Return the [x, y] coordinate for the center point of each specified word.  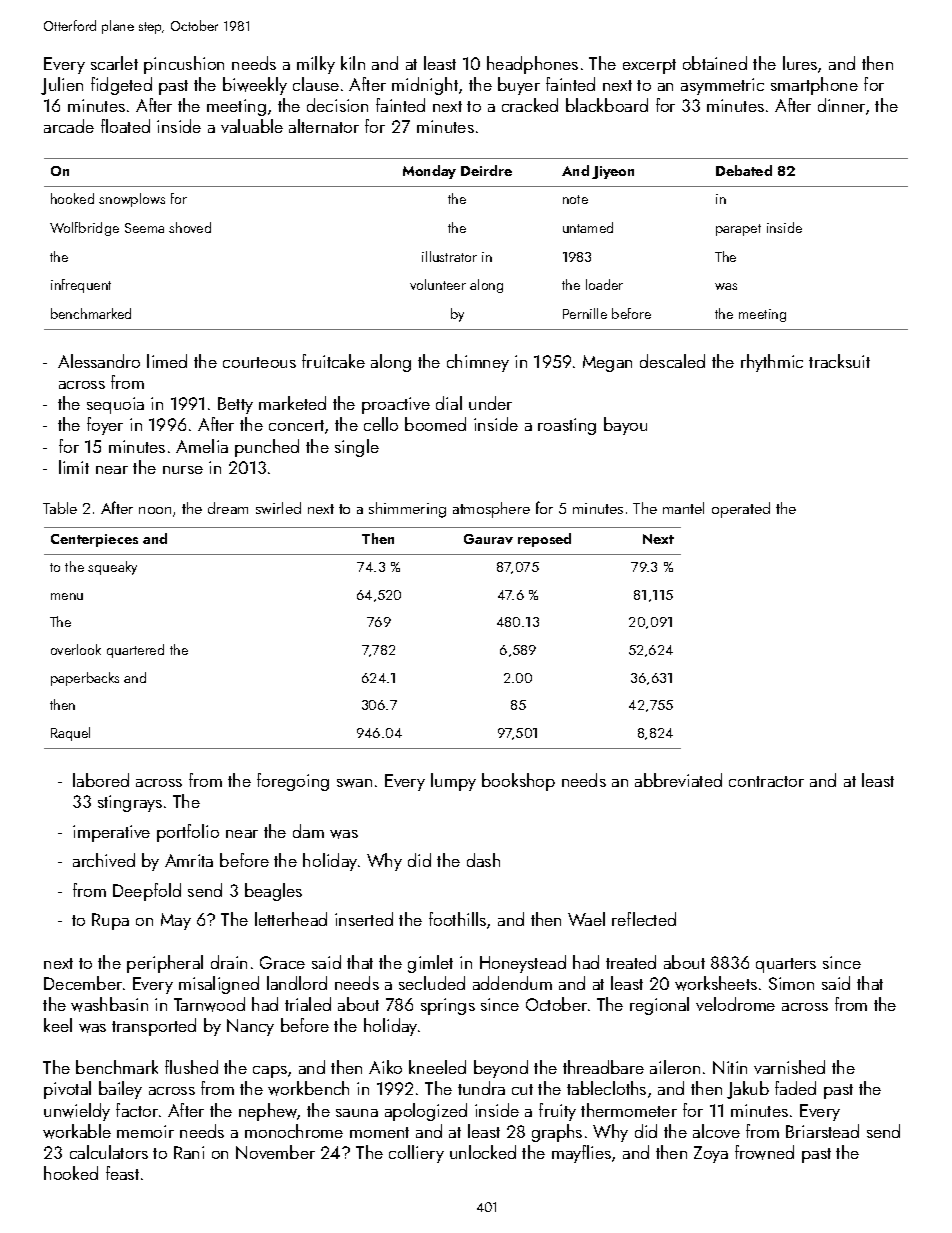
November [275, 1152]
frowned [764, 1152]
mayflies [581, 1154]
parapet [738, 230]
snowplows [132, 200]
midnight [425, 86]
